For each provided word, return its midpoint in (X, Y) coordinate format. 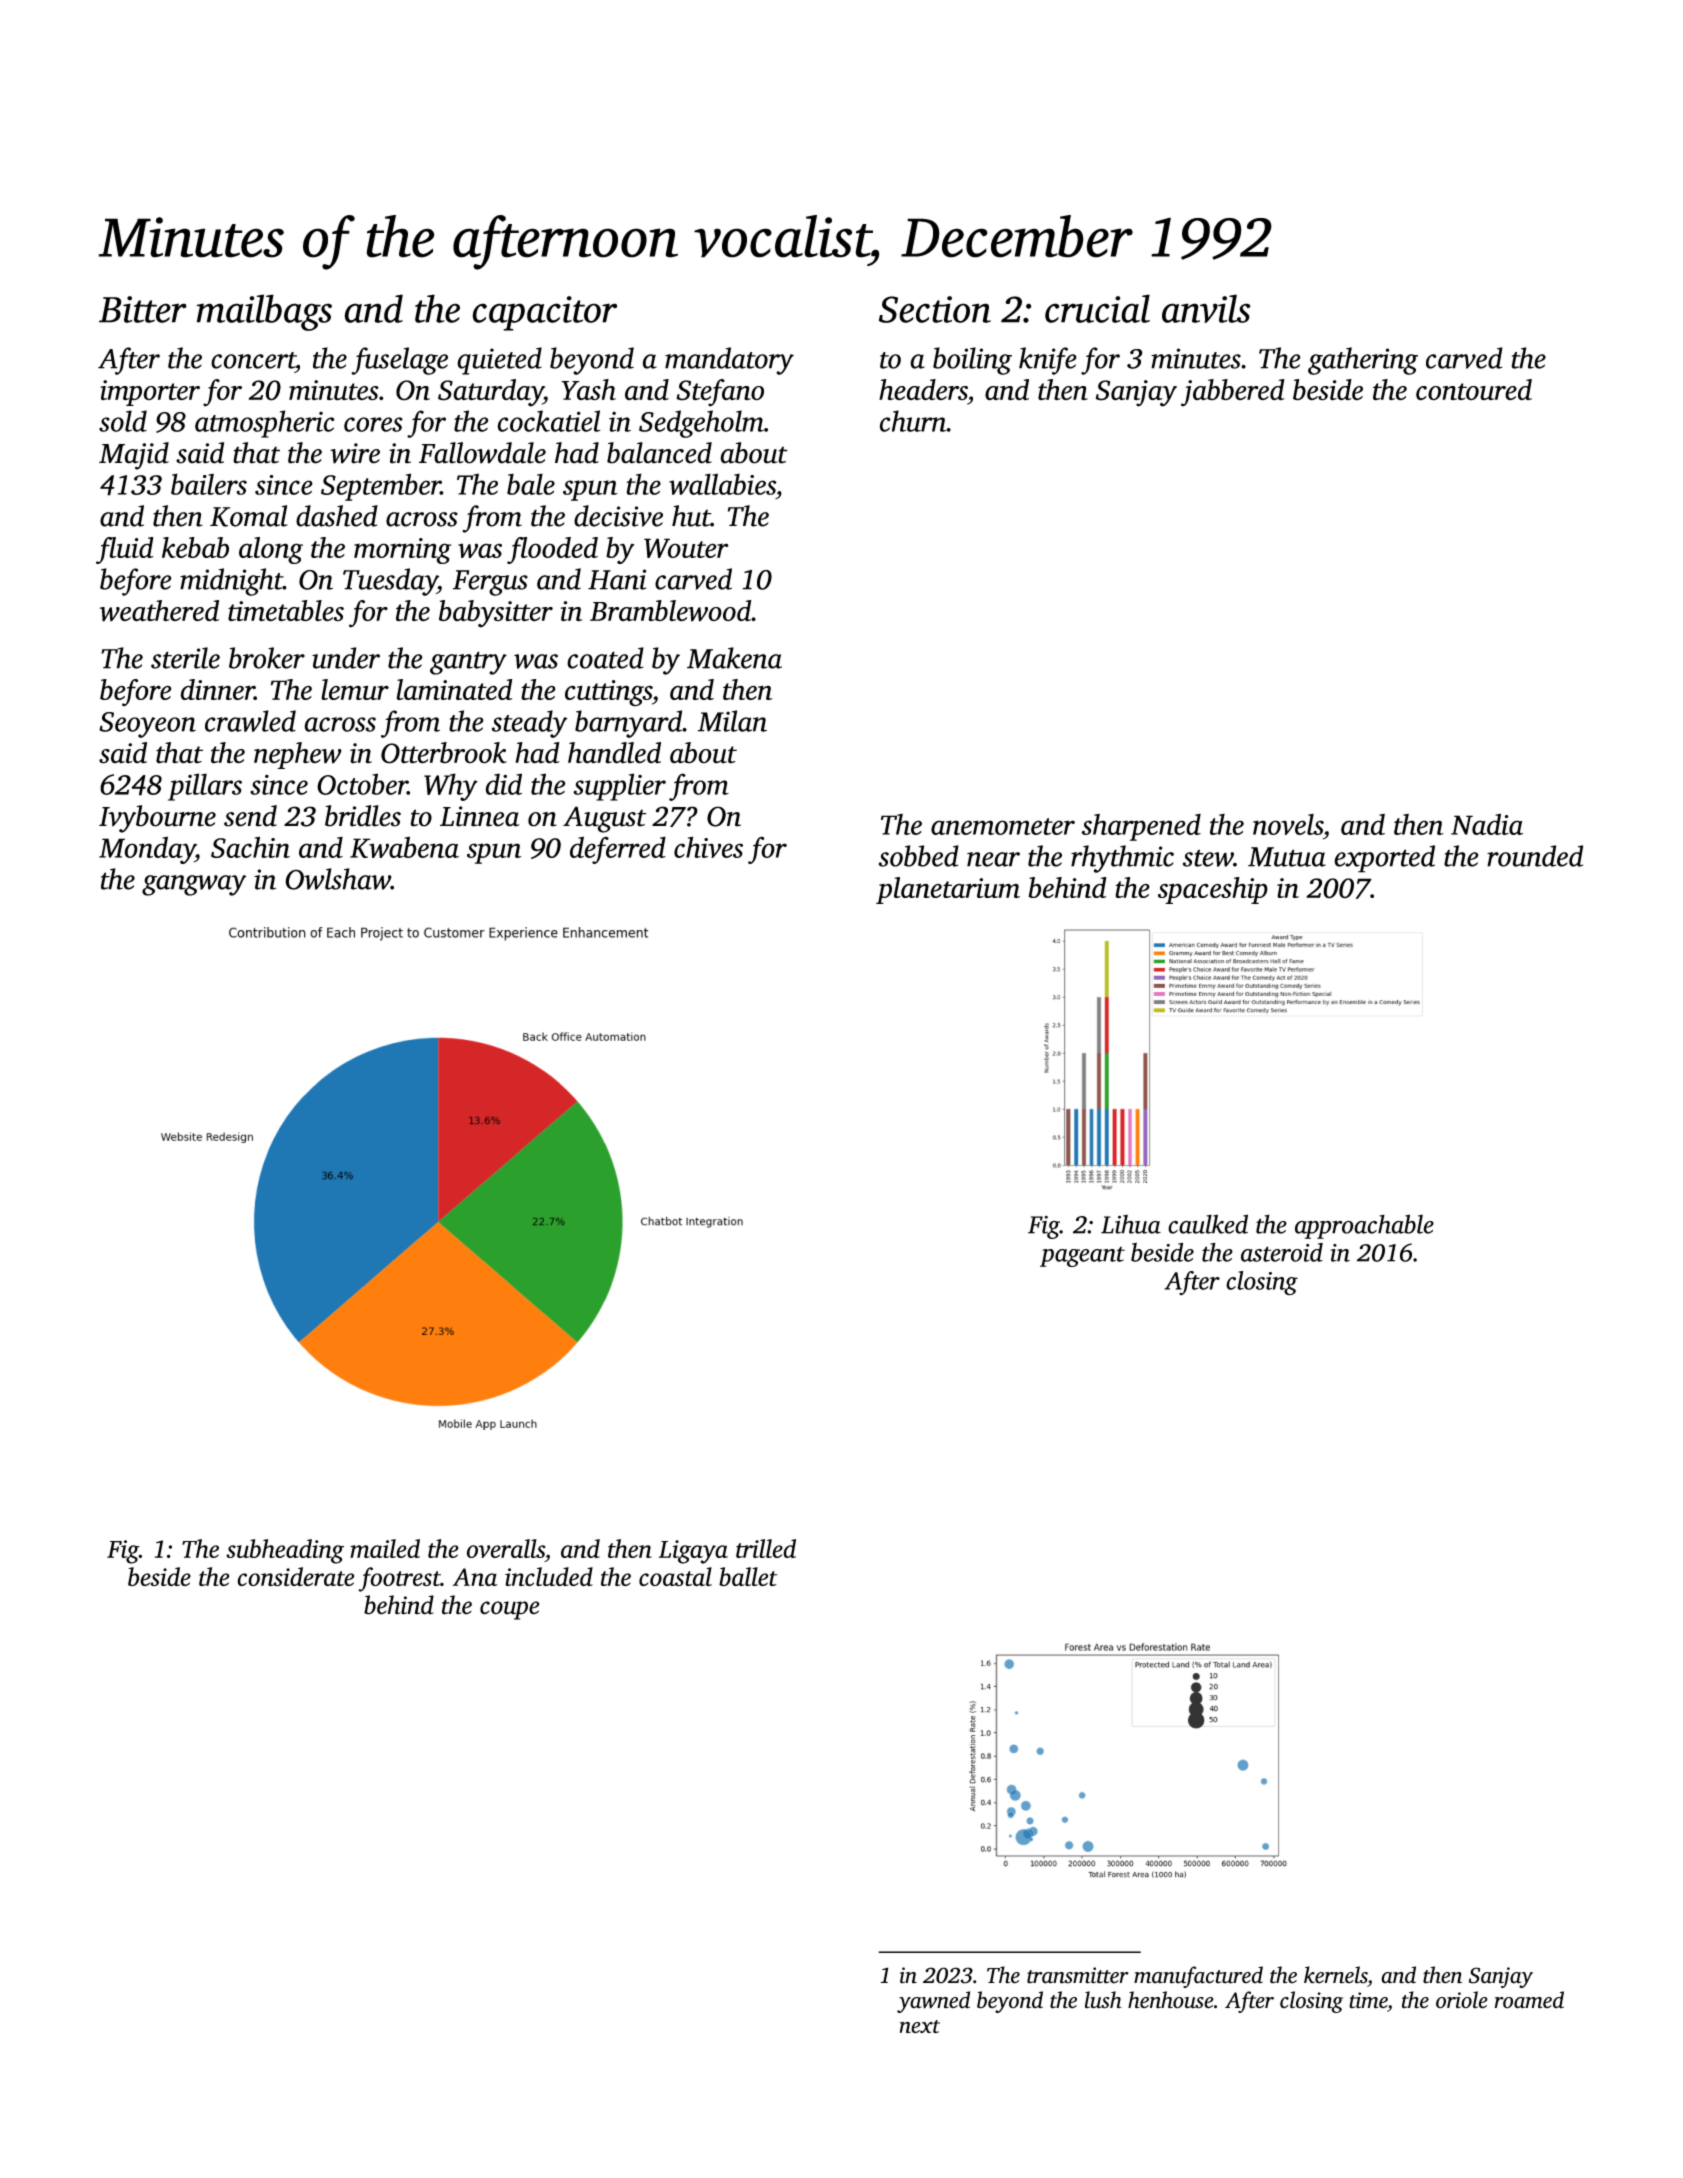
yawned (933, 2002)
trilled (766, 1548)
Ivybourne (157, 819)
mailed (385, 1548)
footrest (400, 1579)
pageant (1082, 1257)
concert (253, 360)
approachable (1364, 1226)
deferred (618, 850)
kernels (1335, 1975)
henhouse (1171, 2000)
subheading (285, 1551)
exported (1384, 859)
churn (912, 421)
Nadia (1487, 824)
